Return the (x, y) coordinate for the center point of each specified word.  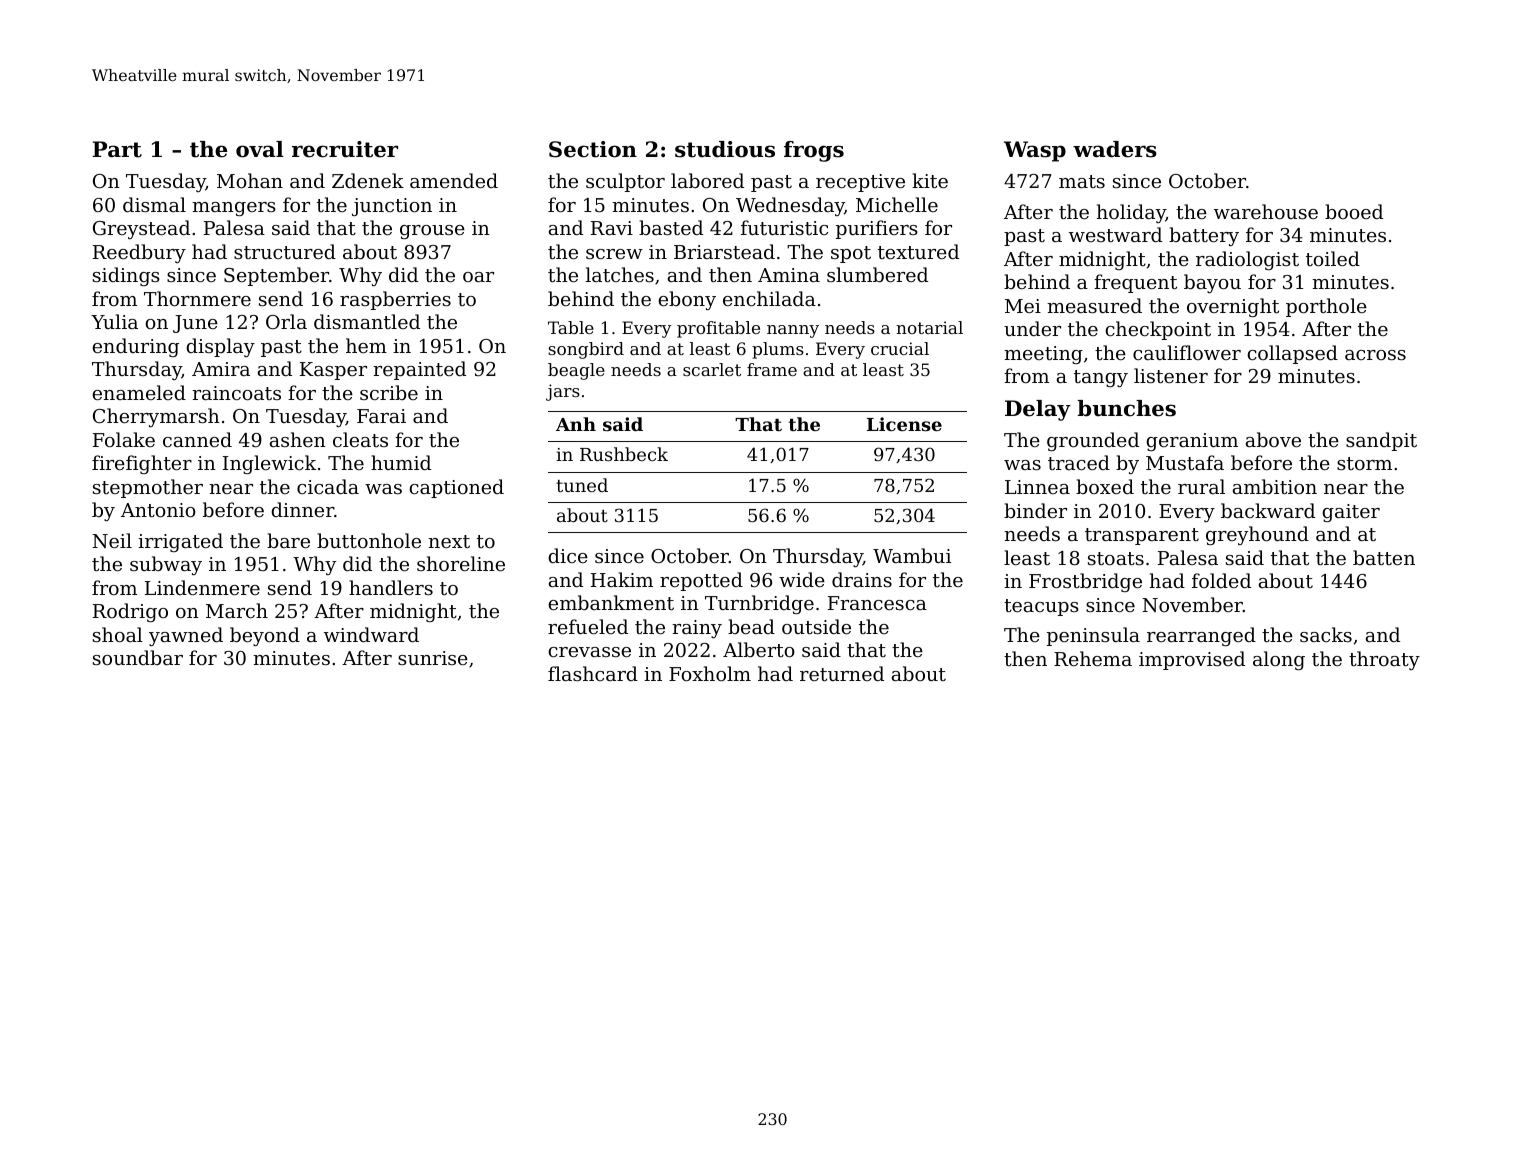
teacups (1041, 607)
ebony (687, 300)
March (237, 610)
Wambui (912, 555)
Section (593, 149)
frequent (1135, 283)
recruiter (345, 149)
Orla (286, 321)
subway (166, 565)
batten (1384, 557)
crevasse (589, 652)
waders (1115, 149)
